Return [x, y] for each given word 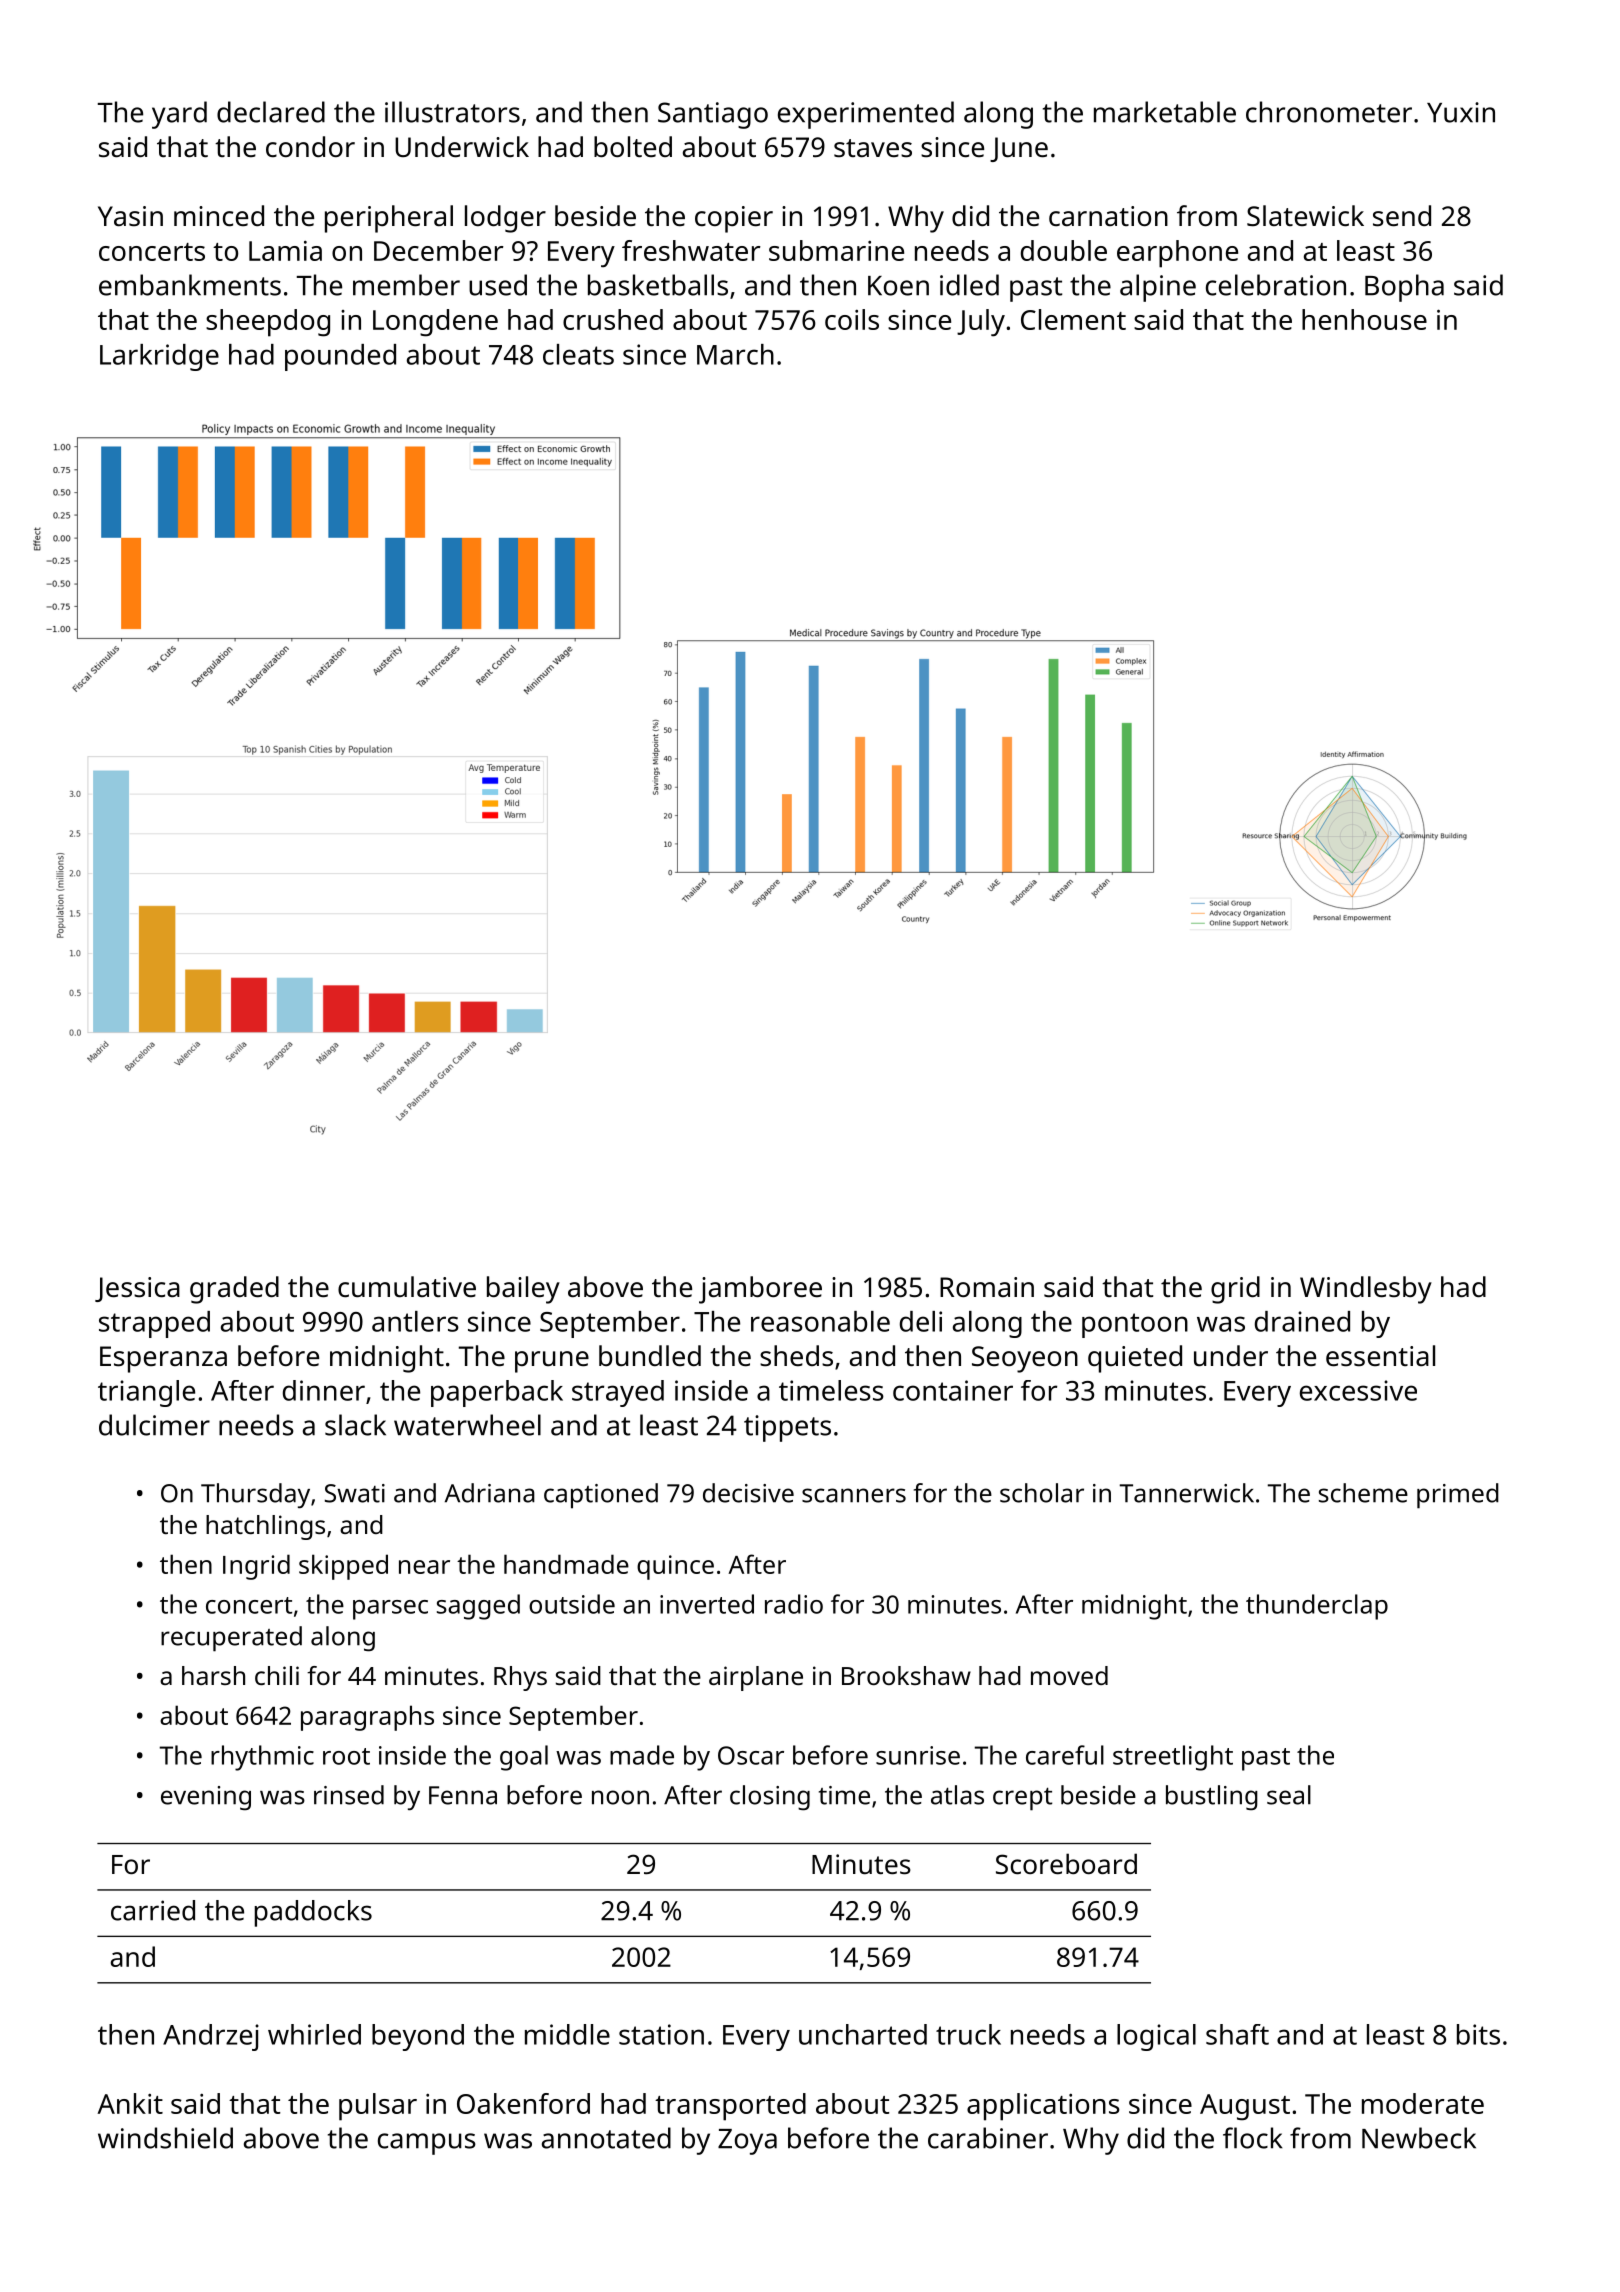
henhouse [1364, 319]
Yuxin [1461, 112]
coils [852, 319]
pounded [340, 357]
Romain [987, 1287]
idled [969, 285]
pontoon [1135, 1325]
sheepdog [268, 323]
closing [770, 1798]
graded [234, 1290]
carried [153, 1910]
